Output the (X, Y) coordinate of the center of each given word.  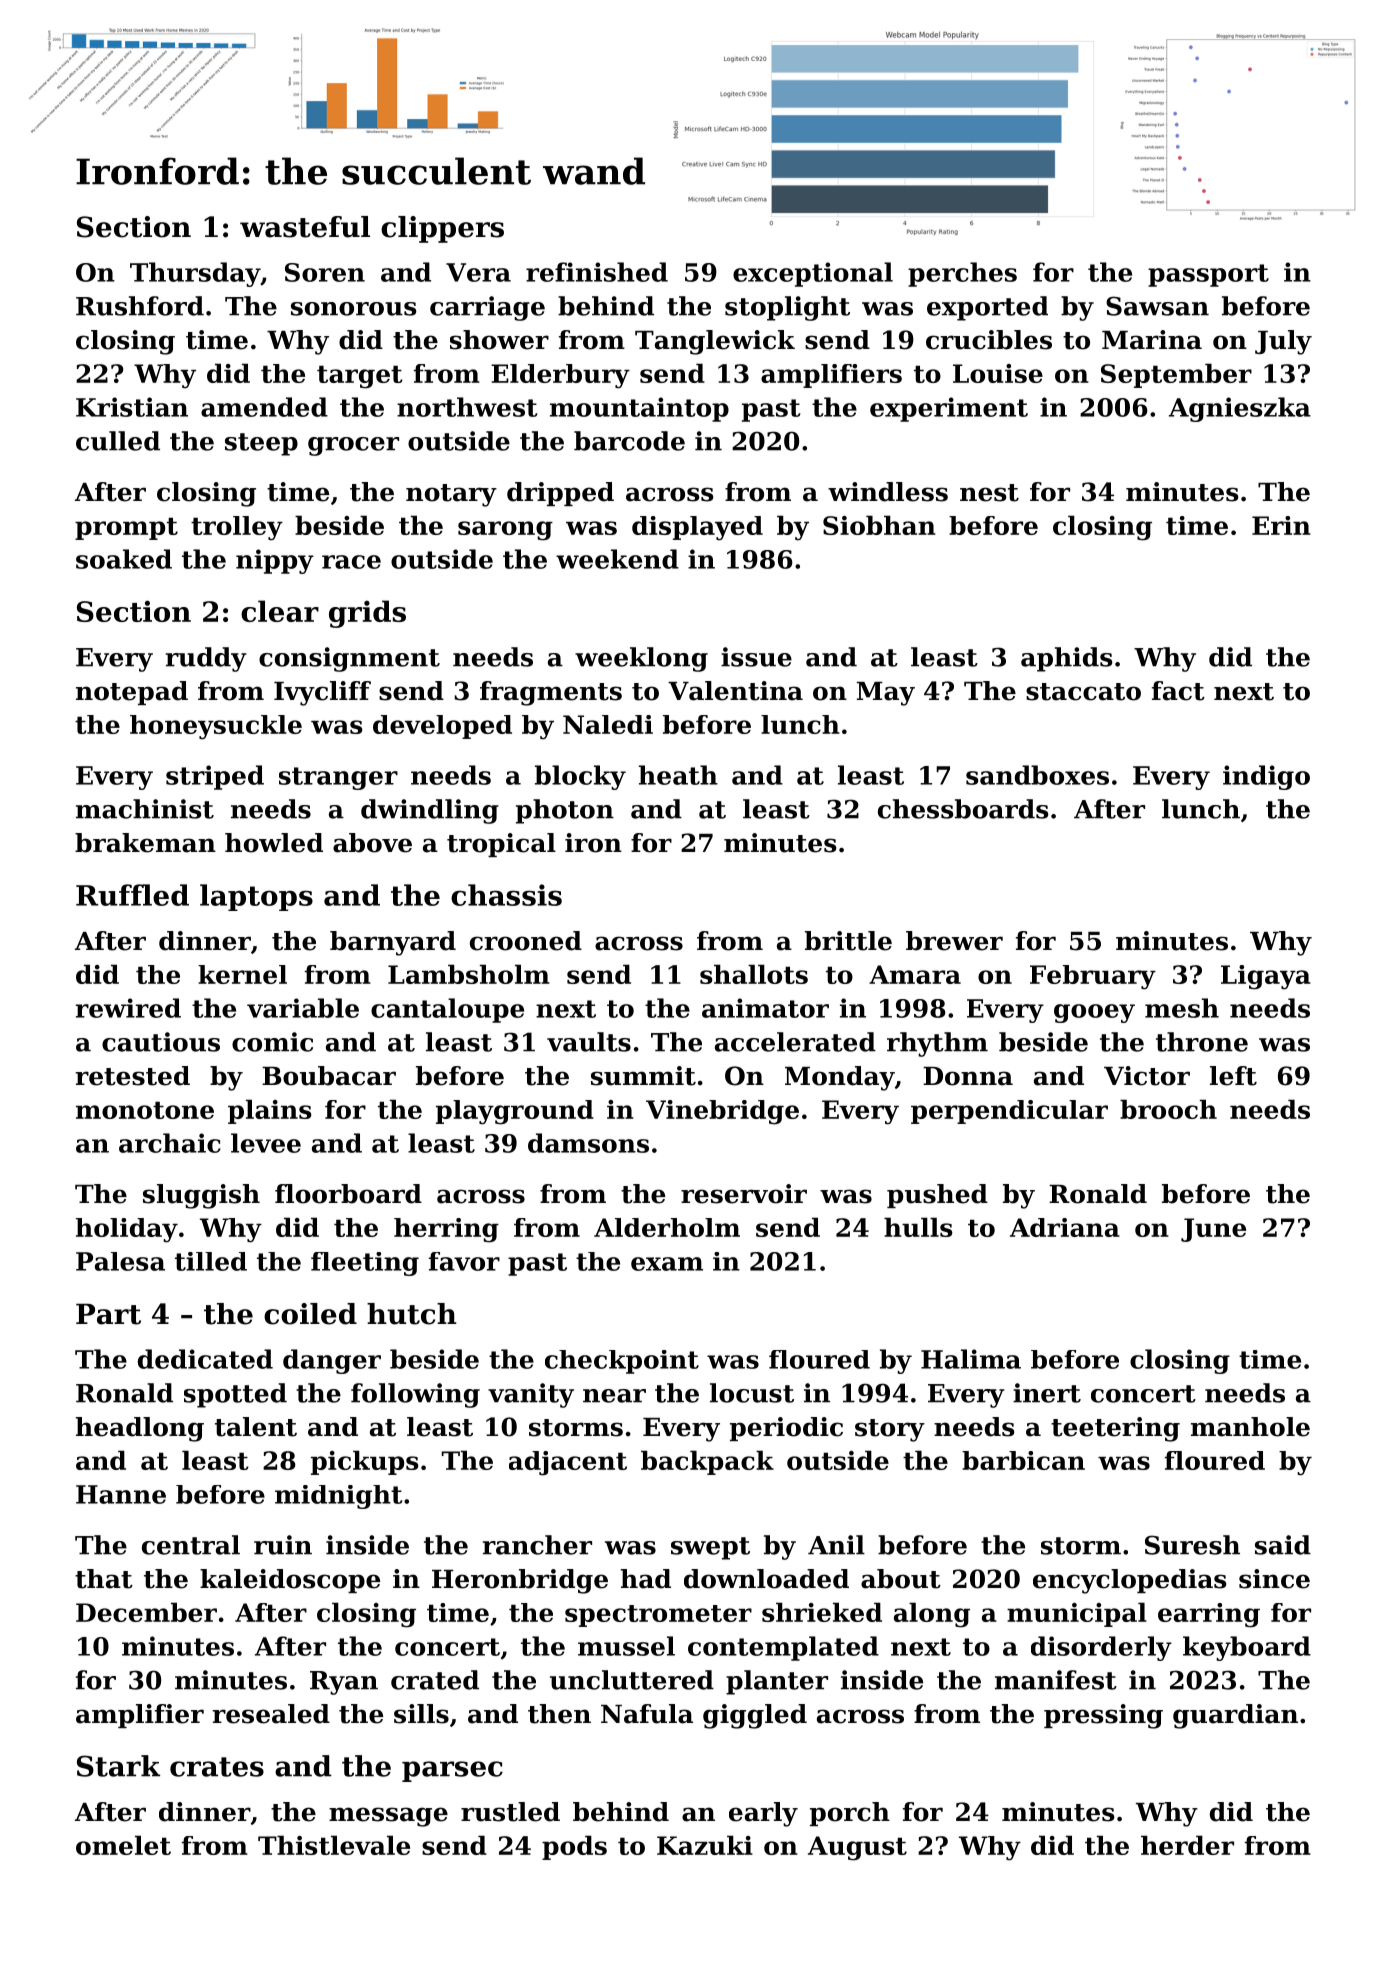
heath (678, 775)
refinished (597, 272)
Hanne (121, 1494)
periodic (786, 1429)
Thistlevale (334, 1845)
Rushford (140, 306)
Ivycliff (322, 693)
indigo (1266, 777)
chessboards (963, 809)
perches (962, 274)
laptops (256, 897)
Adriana (1065, 1227)
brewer (954, 941)
